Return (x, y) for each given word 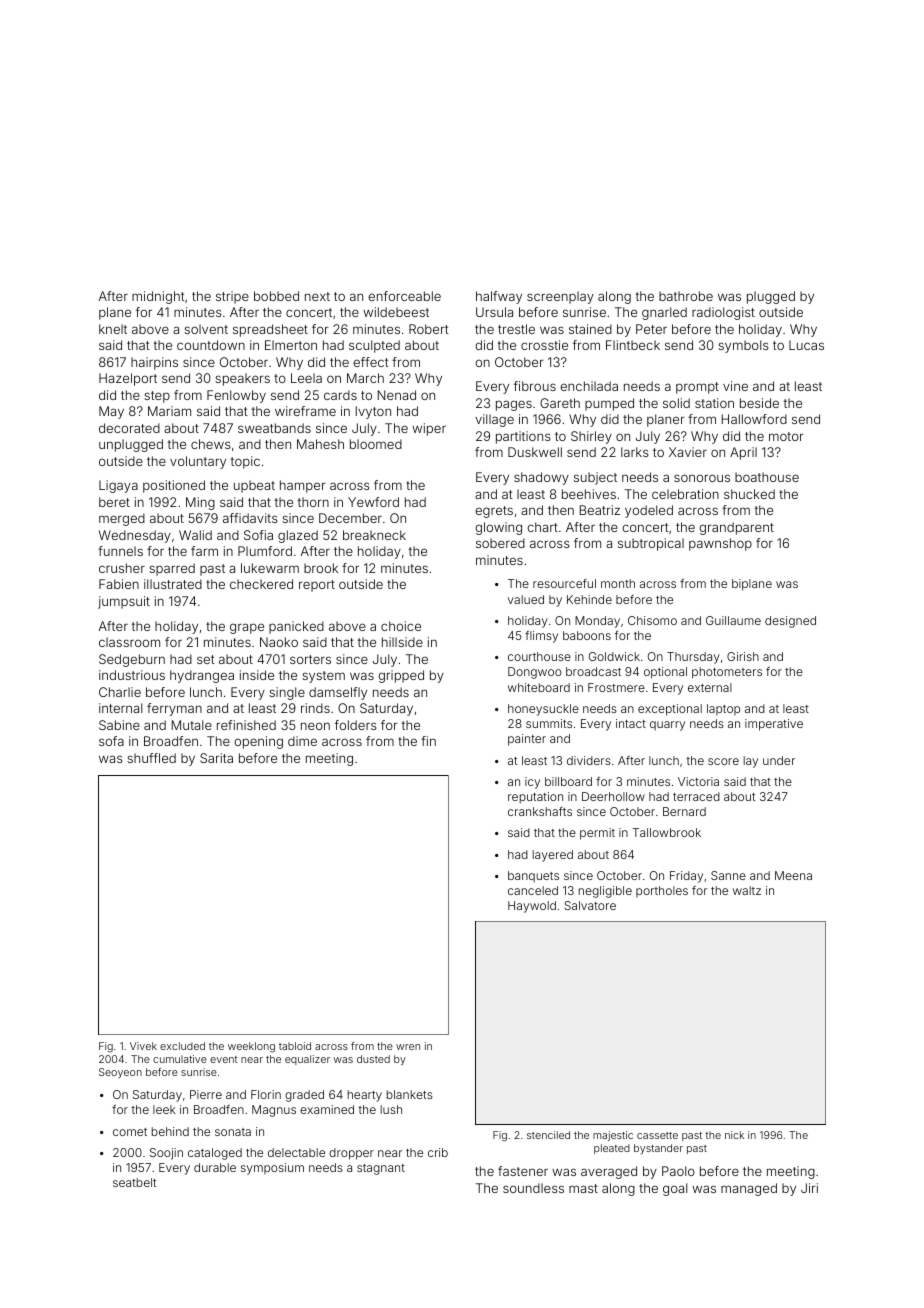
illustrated (173, 584)
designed (790, 622)
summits (549, 723)
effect (371, 362)
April (743, 453)
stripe (232, 297)
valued (526, 599)
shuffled (151, 758)
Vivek (143, 1046)
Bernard (684, 811)
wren (408, 1047)
